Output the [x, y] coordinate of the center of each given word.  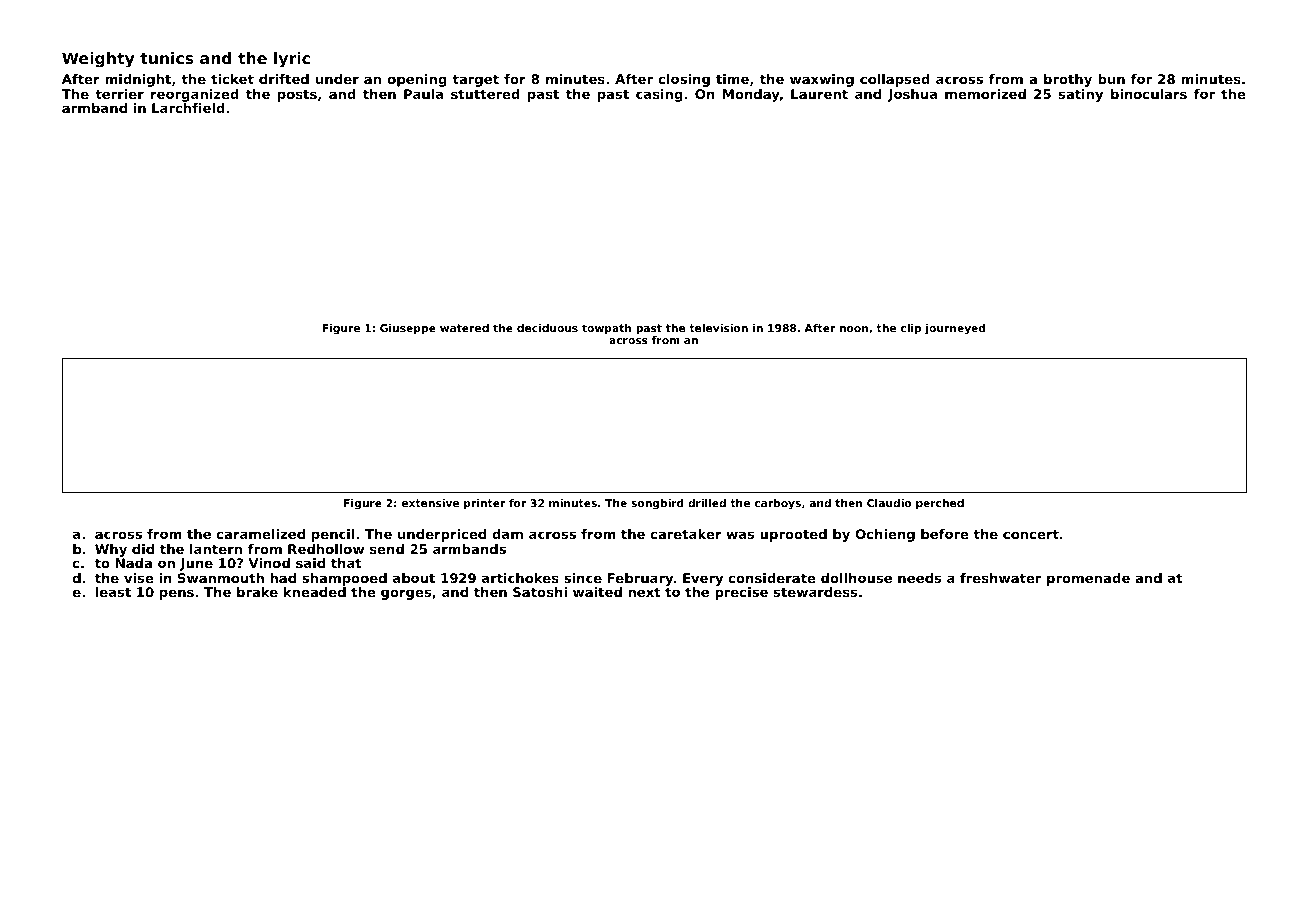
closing [684, 80]
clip [911, 329]
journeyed [955, 329]
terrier [119, 94]
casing [659, 95]
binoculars [1149, 94]
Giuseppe [408, 329]
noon [854, 329]
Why [111, 550]
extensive [430, 503]
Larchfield [188, 108]
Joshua [912, 95]
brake [257, 592]
